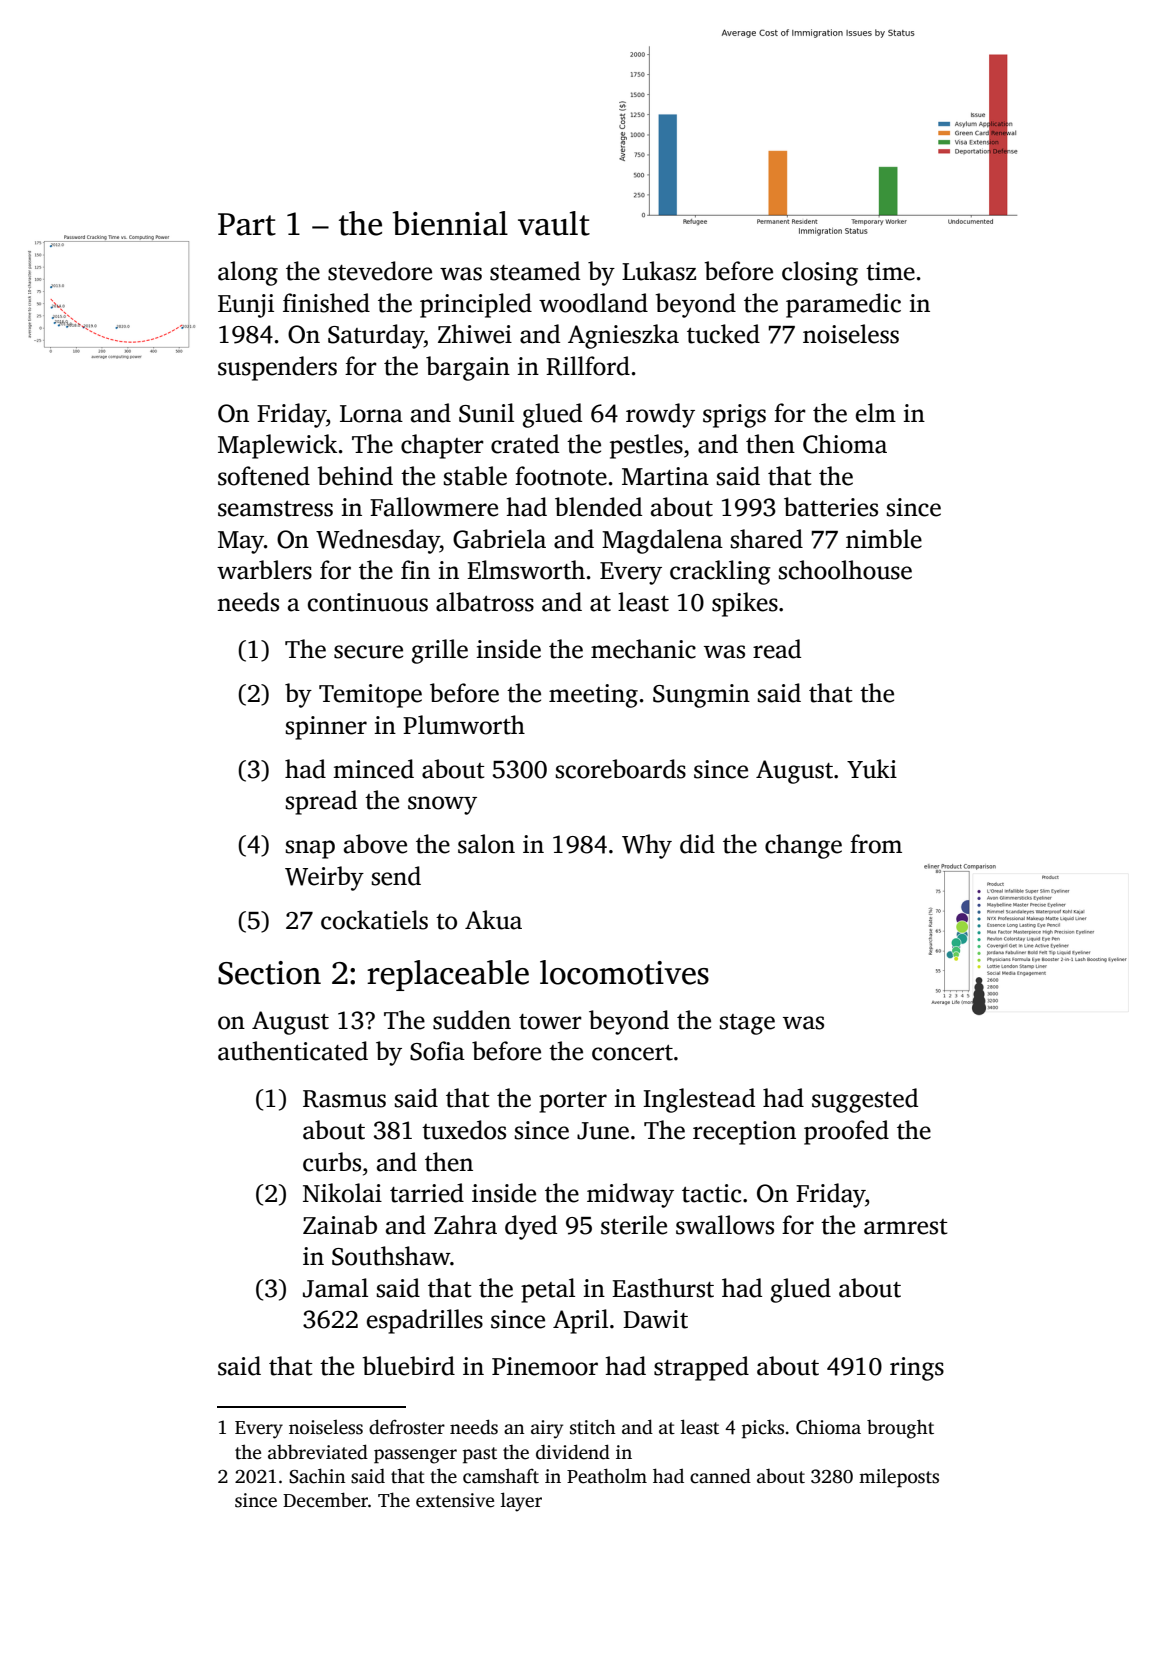 Image resolution: width=1165 pixels, height=1654 pixels. What do you see at coordinates (876, 844) in the screenshot?
I see `from` at bounding box center [876, 844].
